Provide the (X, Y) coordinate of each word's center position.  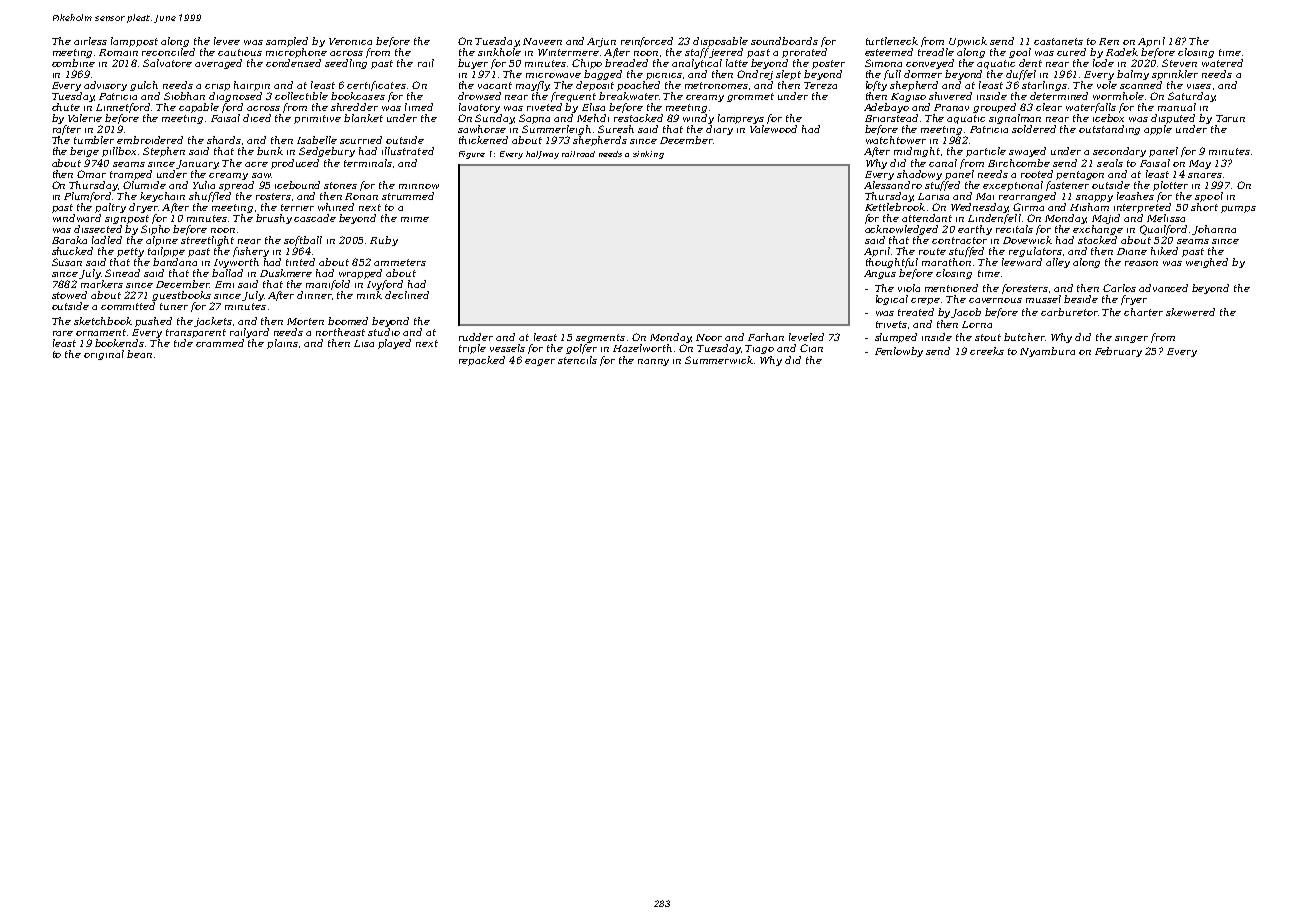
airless (90, 41)
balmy (1133, 75)
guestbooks (181, 296)
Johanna (1214, 230)
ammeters (400, 262)
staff (697, 53)
